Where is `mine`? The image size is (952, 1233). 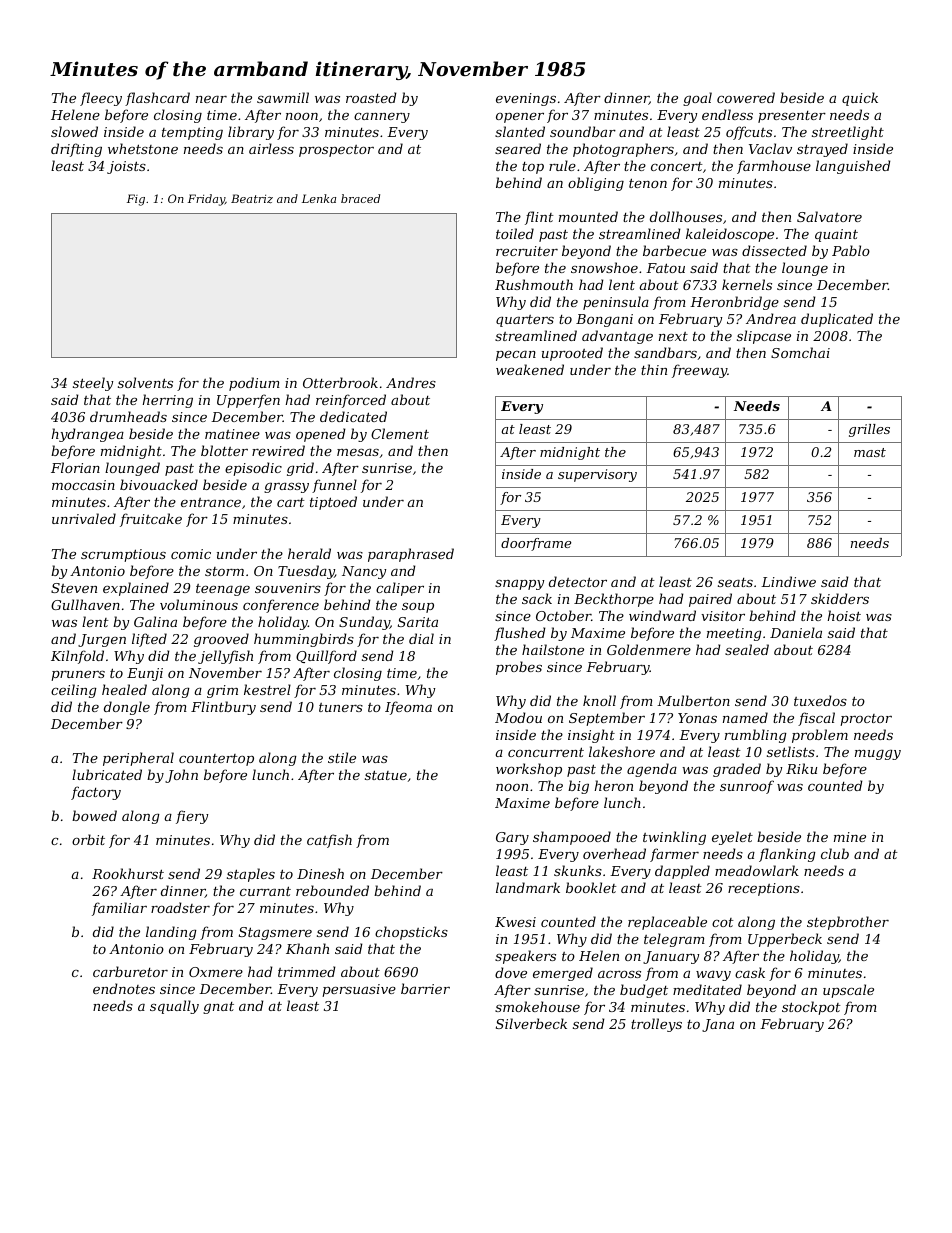 mine is located at coordinates (850, 837).
